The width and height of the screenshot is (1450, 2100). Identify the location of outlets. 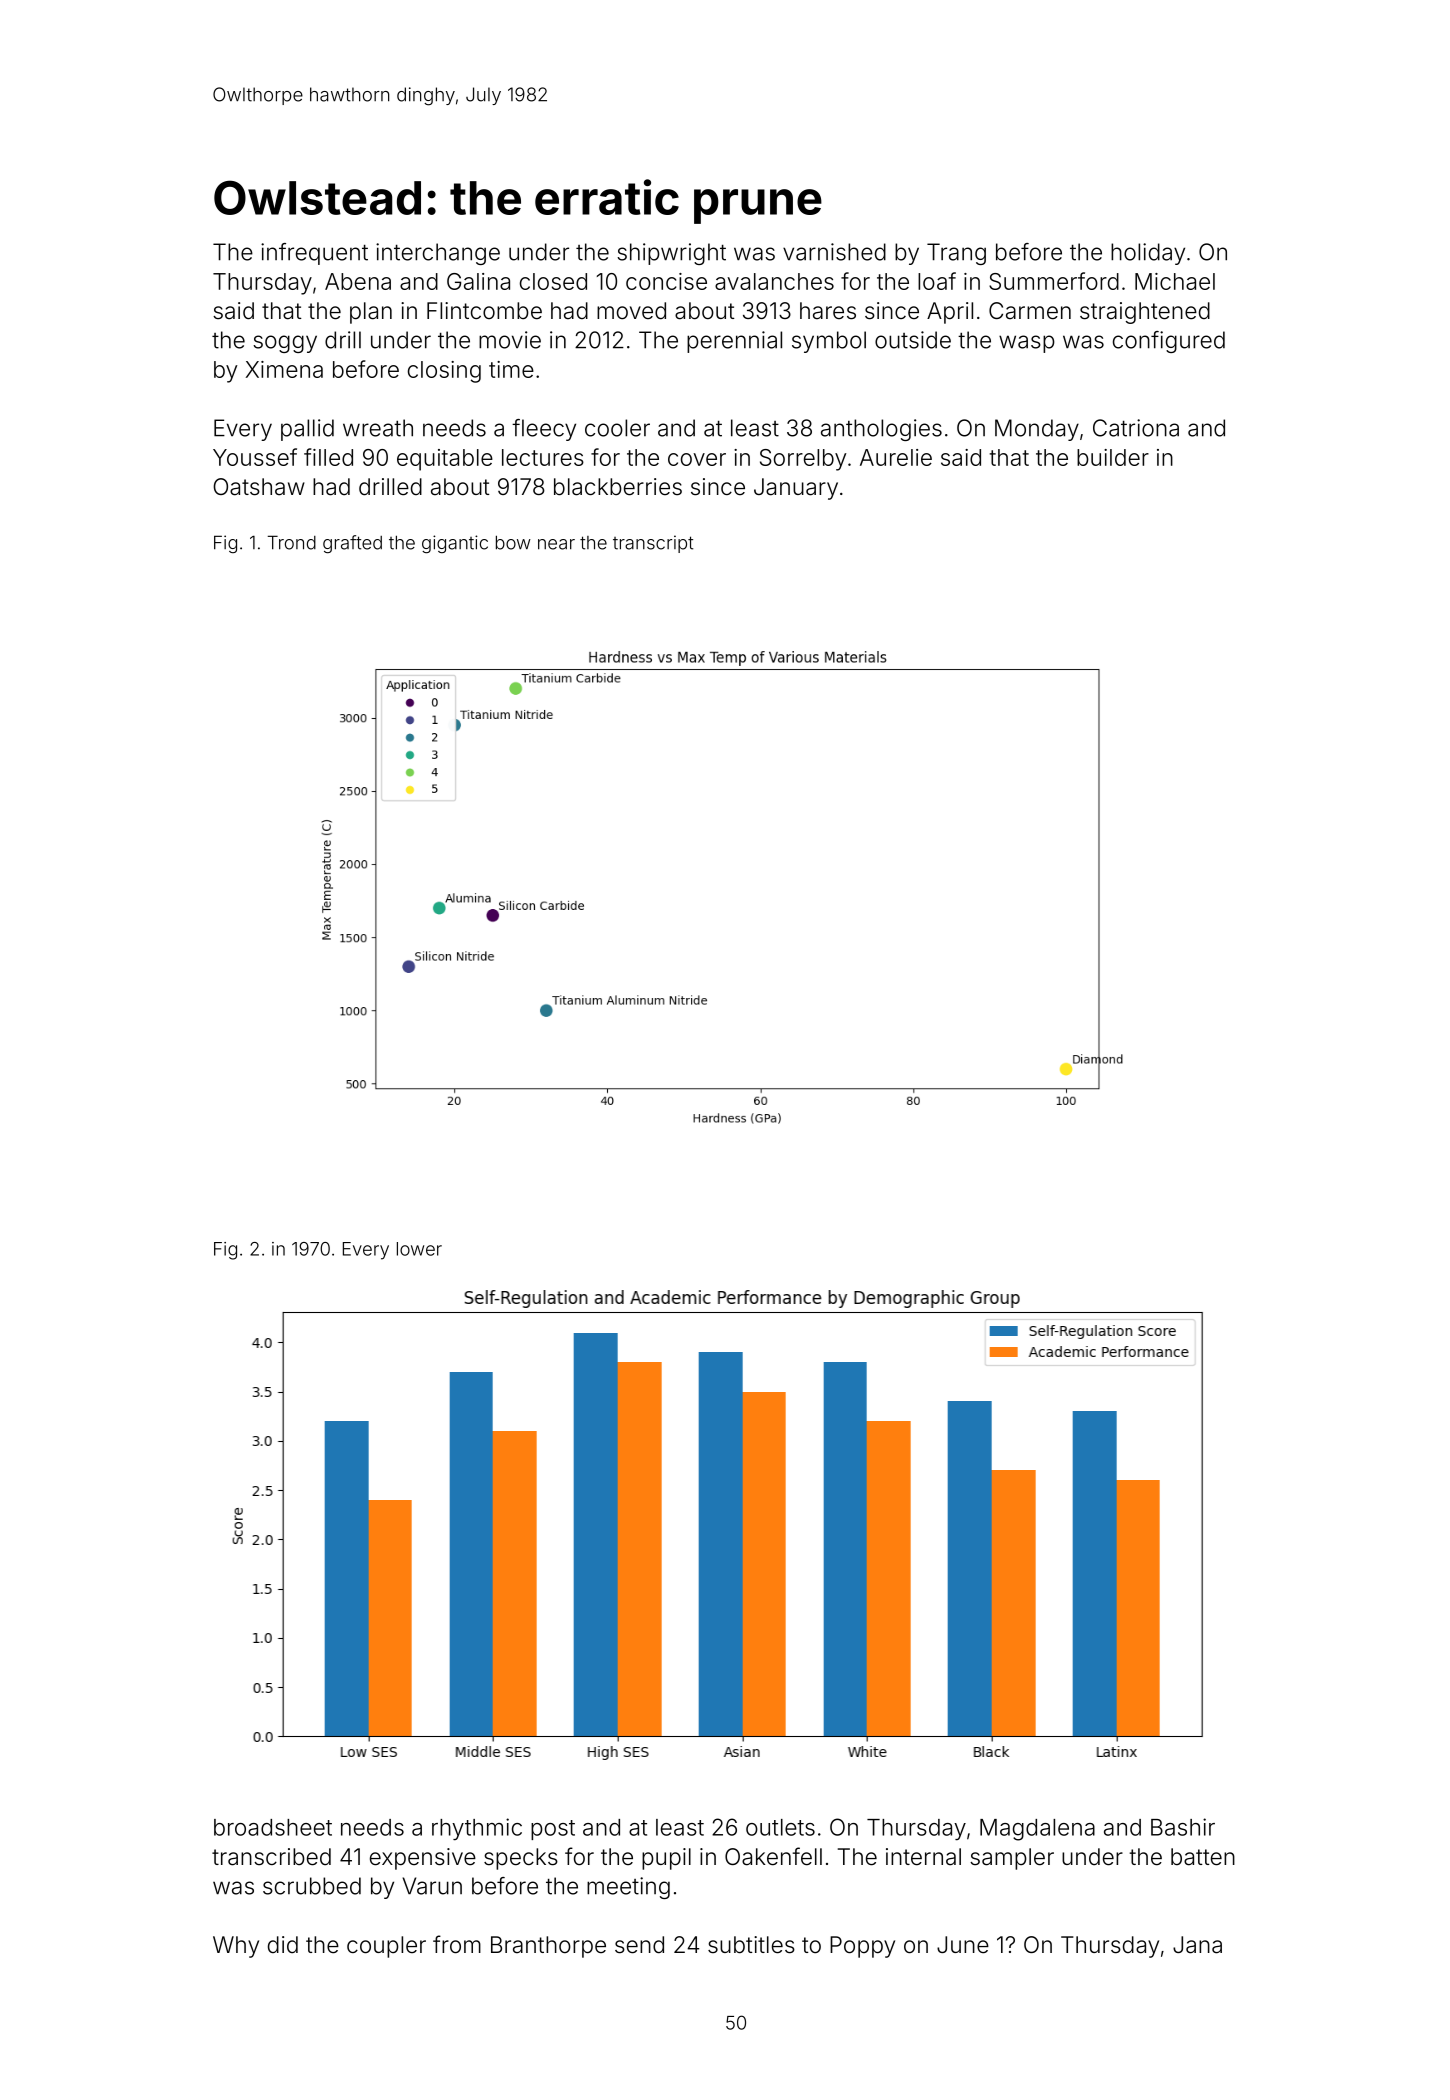
(780, 1827).
